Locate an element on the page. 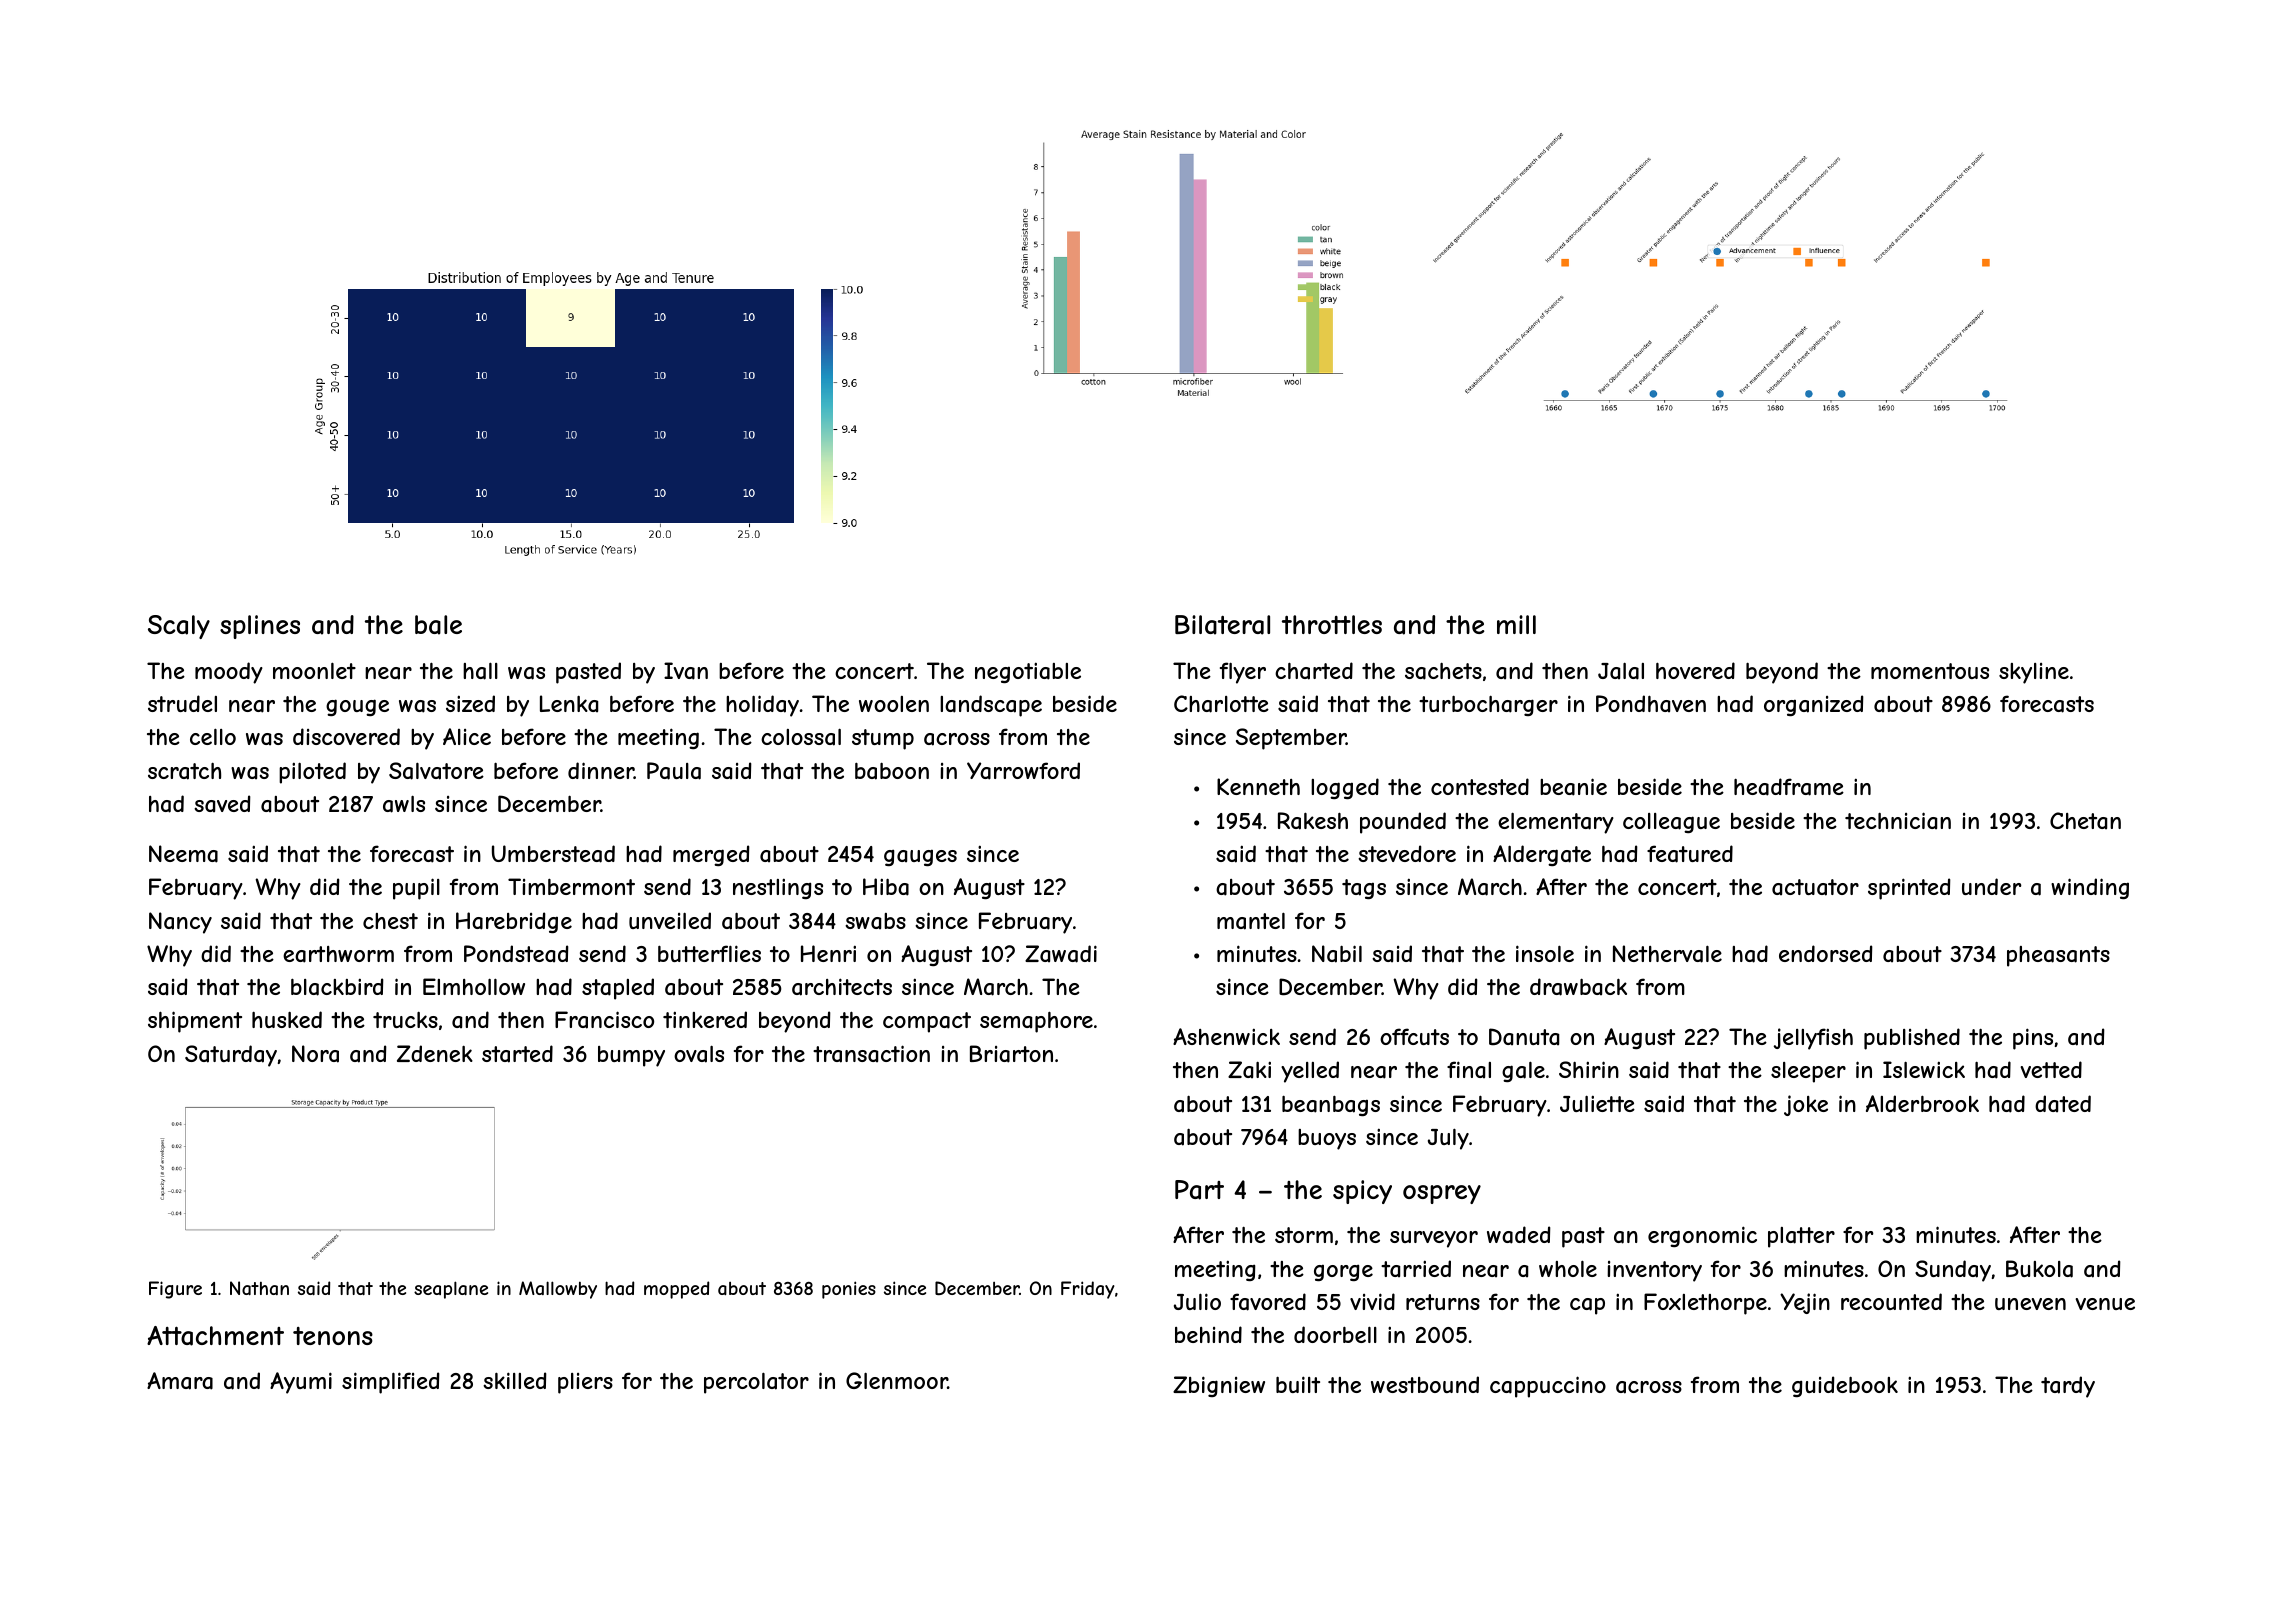 The height and width of the page is (1620, 2292). holiday is located at coordinates (762, 706).
